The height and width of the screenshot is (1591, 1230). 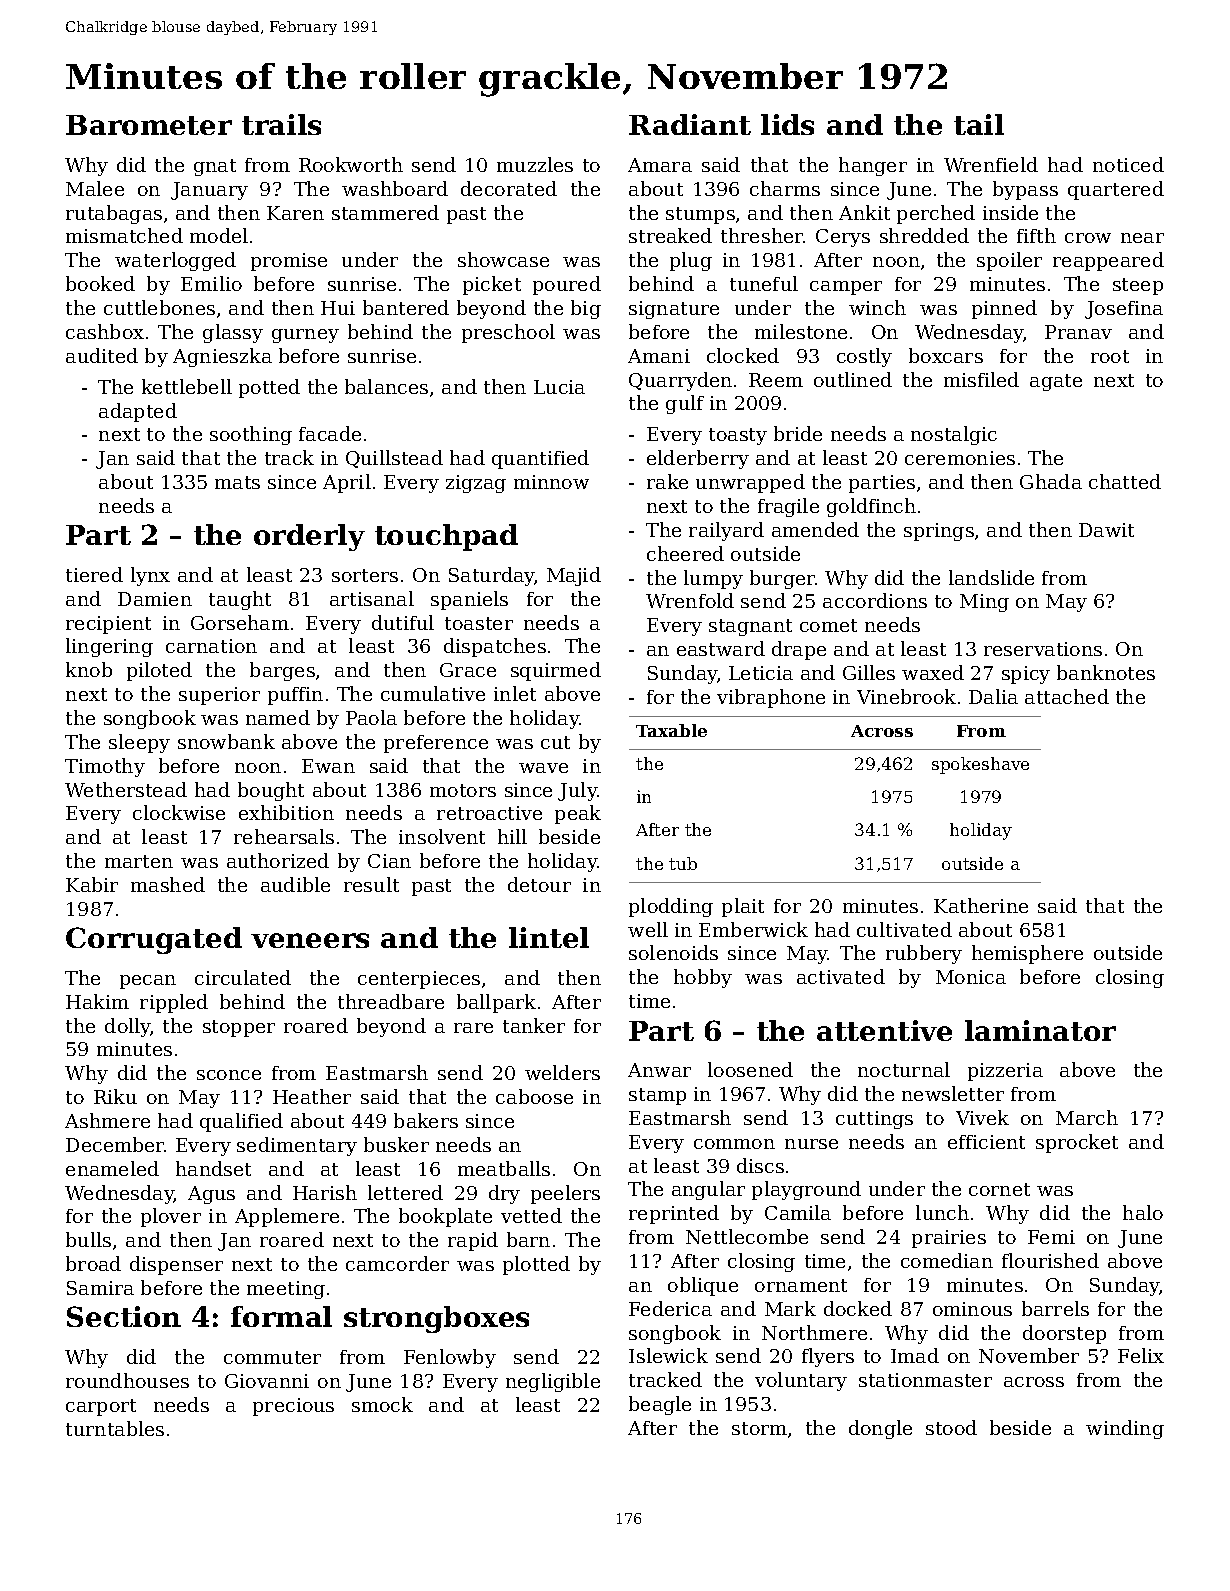 What do you see at coordinates (979, 124) in the screenshot?
I see `tail` at bounding box center [979, 124].
